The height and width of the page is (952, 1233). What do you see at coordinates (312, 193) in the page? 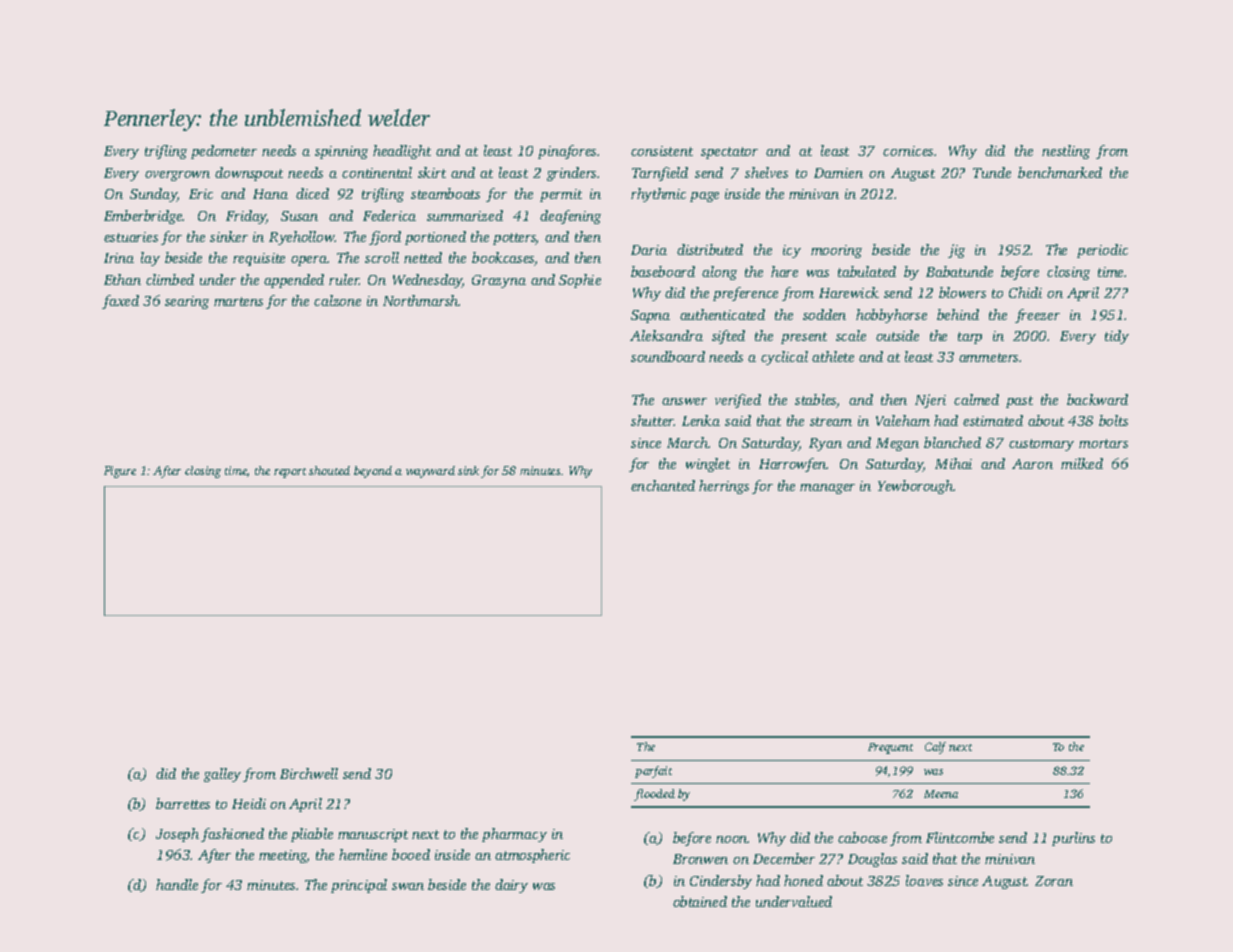
I see `diced` at bounding box center [312, 193].
